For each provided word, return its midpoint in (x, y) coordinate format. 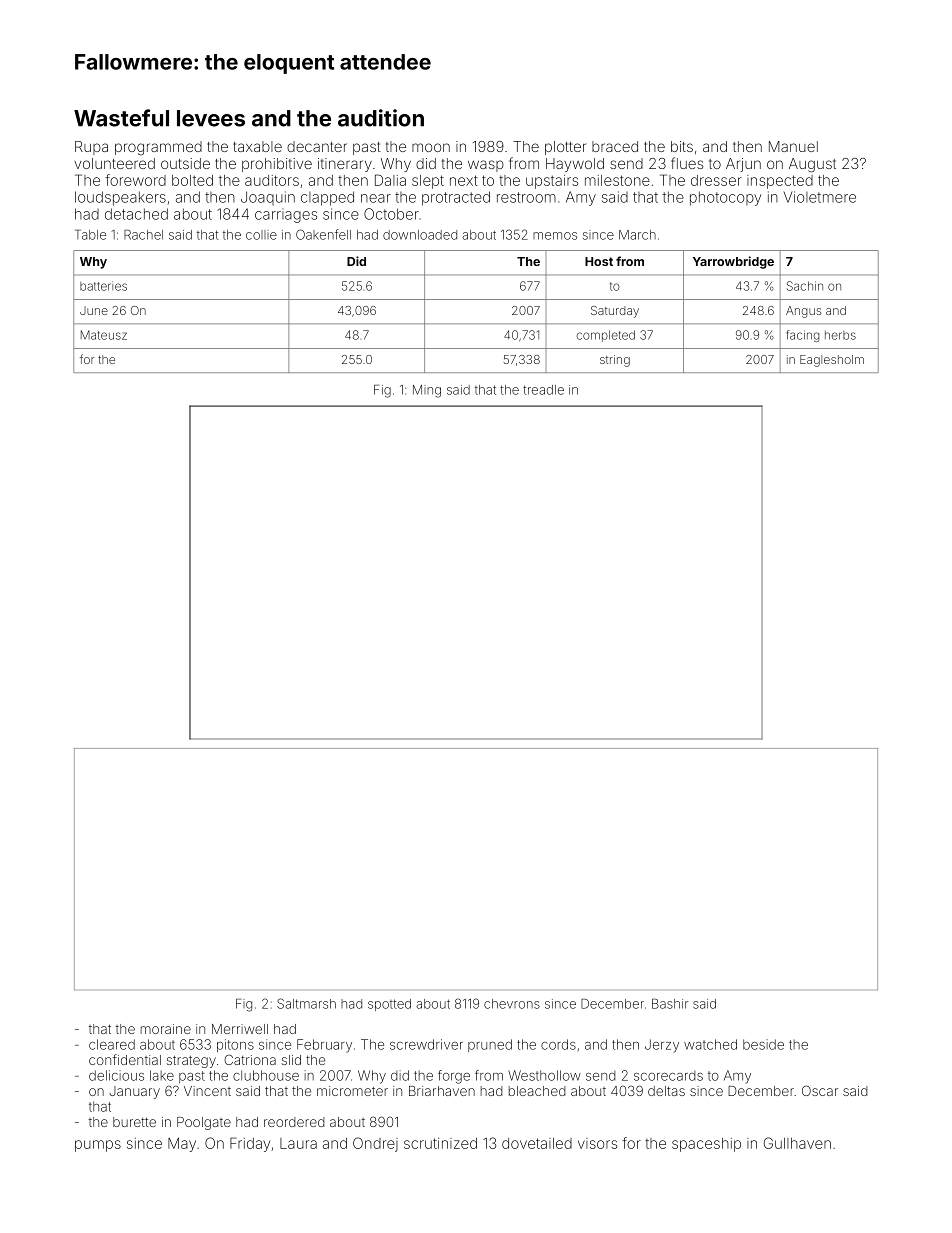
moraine (166, 1029)
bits (682, 146)
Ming (427, 391)
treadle (543, 390)
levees (211, 118)
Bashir (670, 1004)
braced (615, 146)
